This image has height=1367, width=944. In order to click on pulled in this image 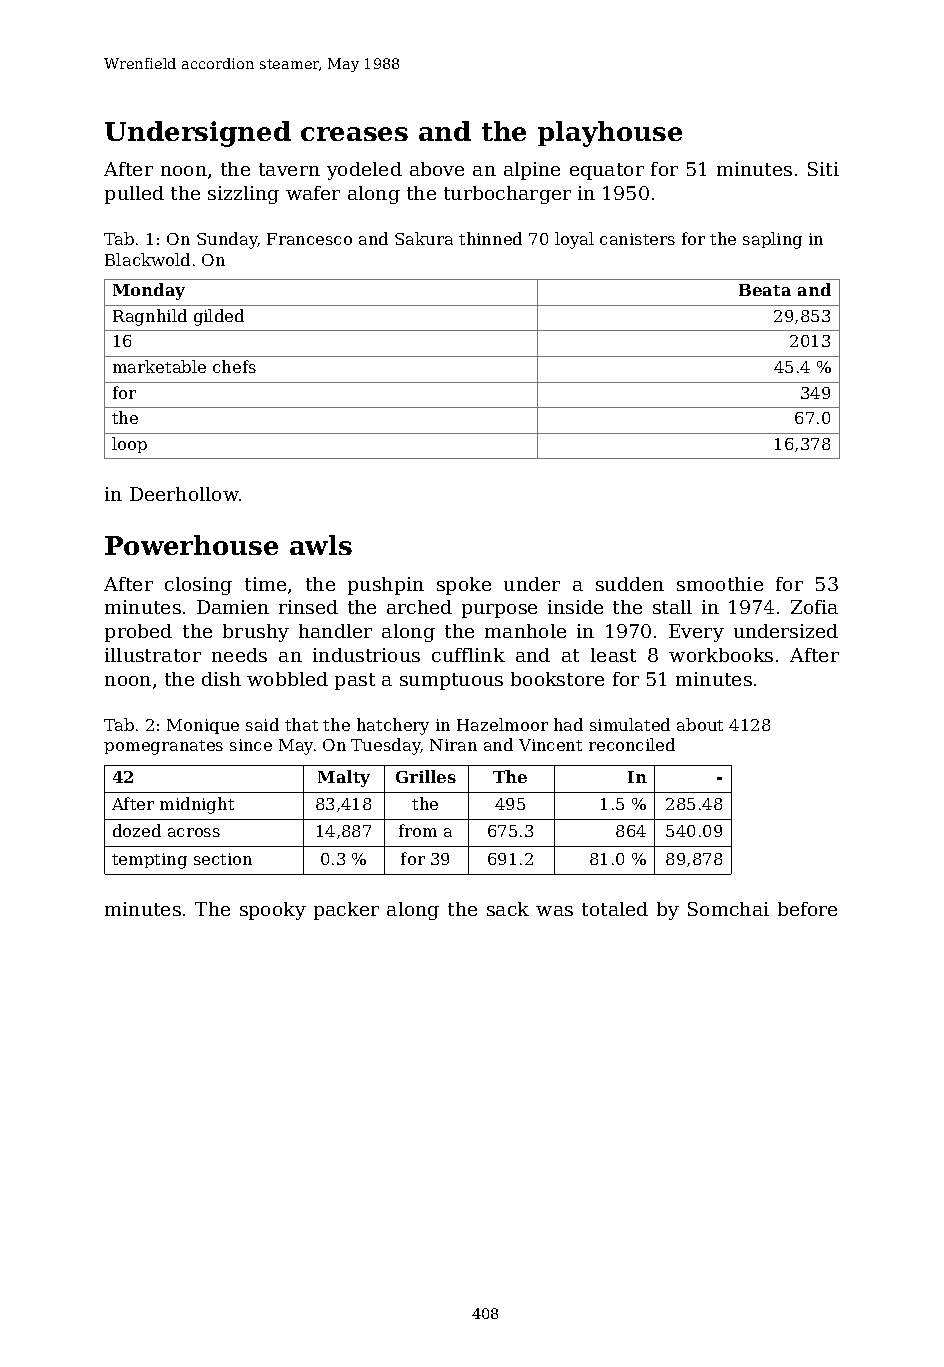, I will do `click(134, 195)`.
